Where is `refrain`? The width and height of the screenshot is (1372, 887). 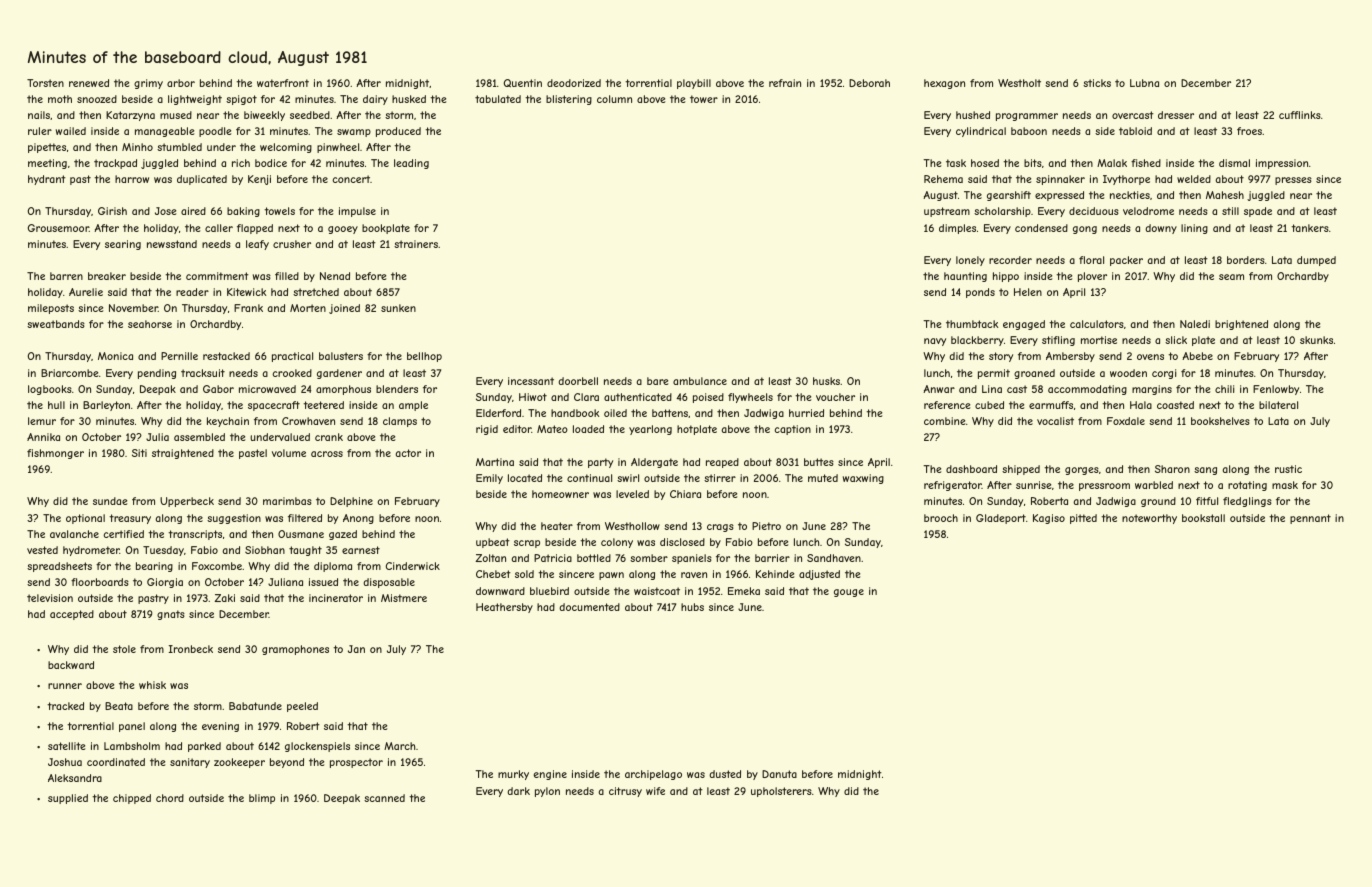 refrain is located at coordinates (785, 83).
